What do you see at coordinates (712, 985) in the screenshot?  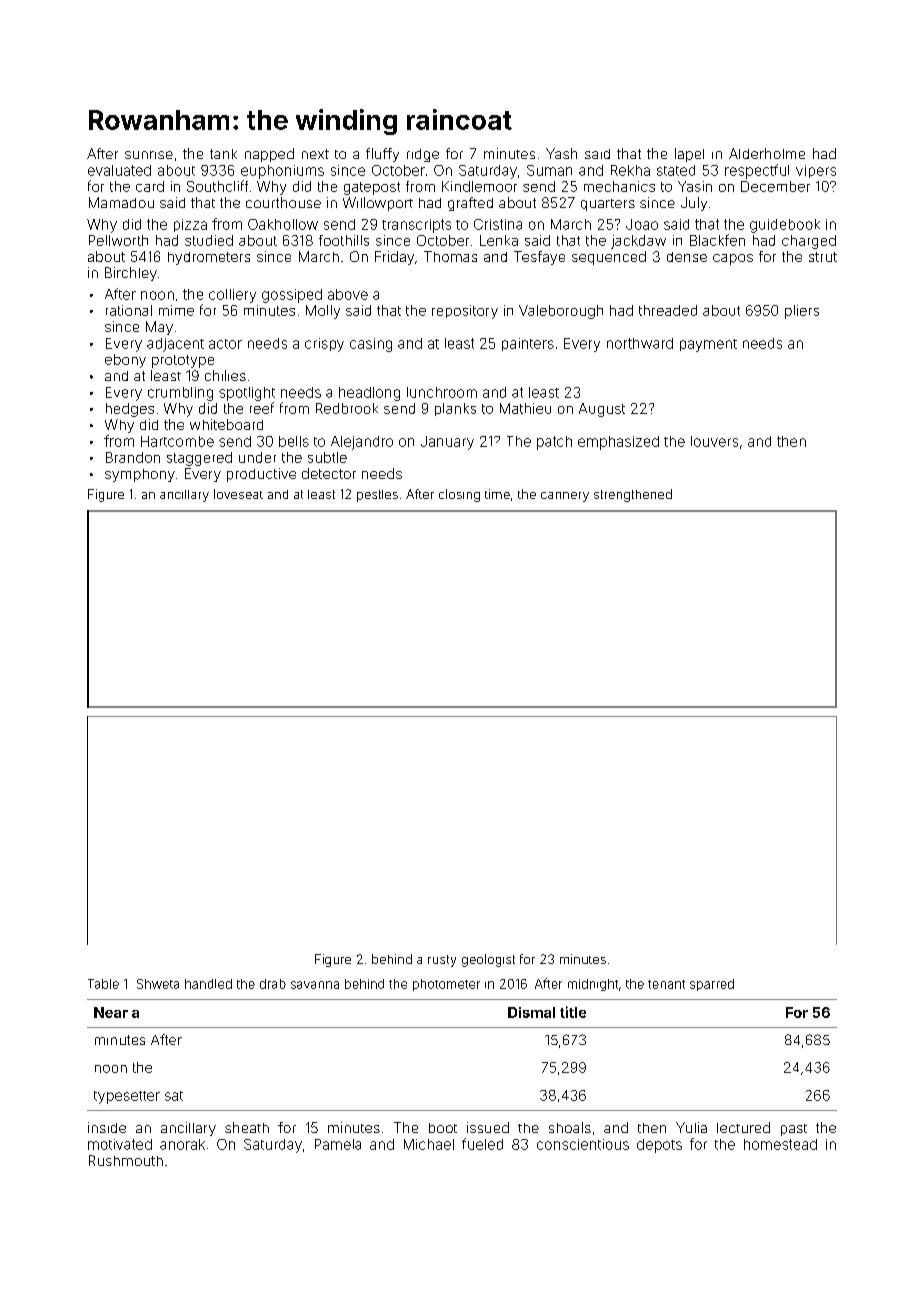 I see `sparred` at bounding box center [712, 985].
